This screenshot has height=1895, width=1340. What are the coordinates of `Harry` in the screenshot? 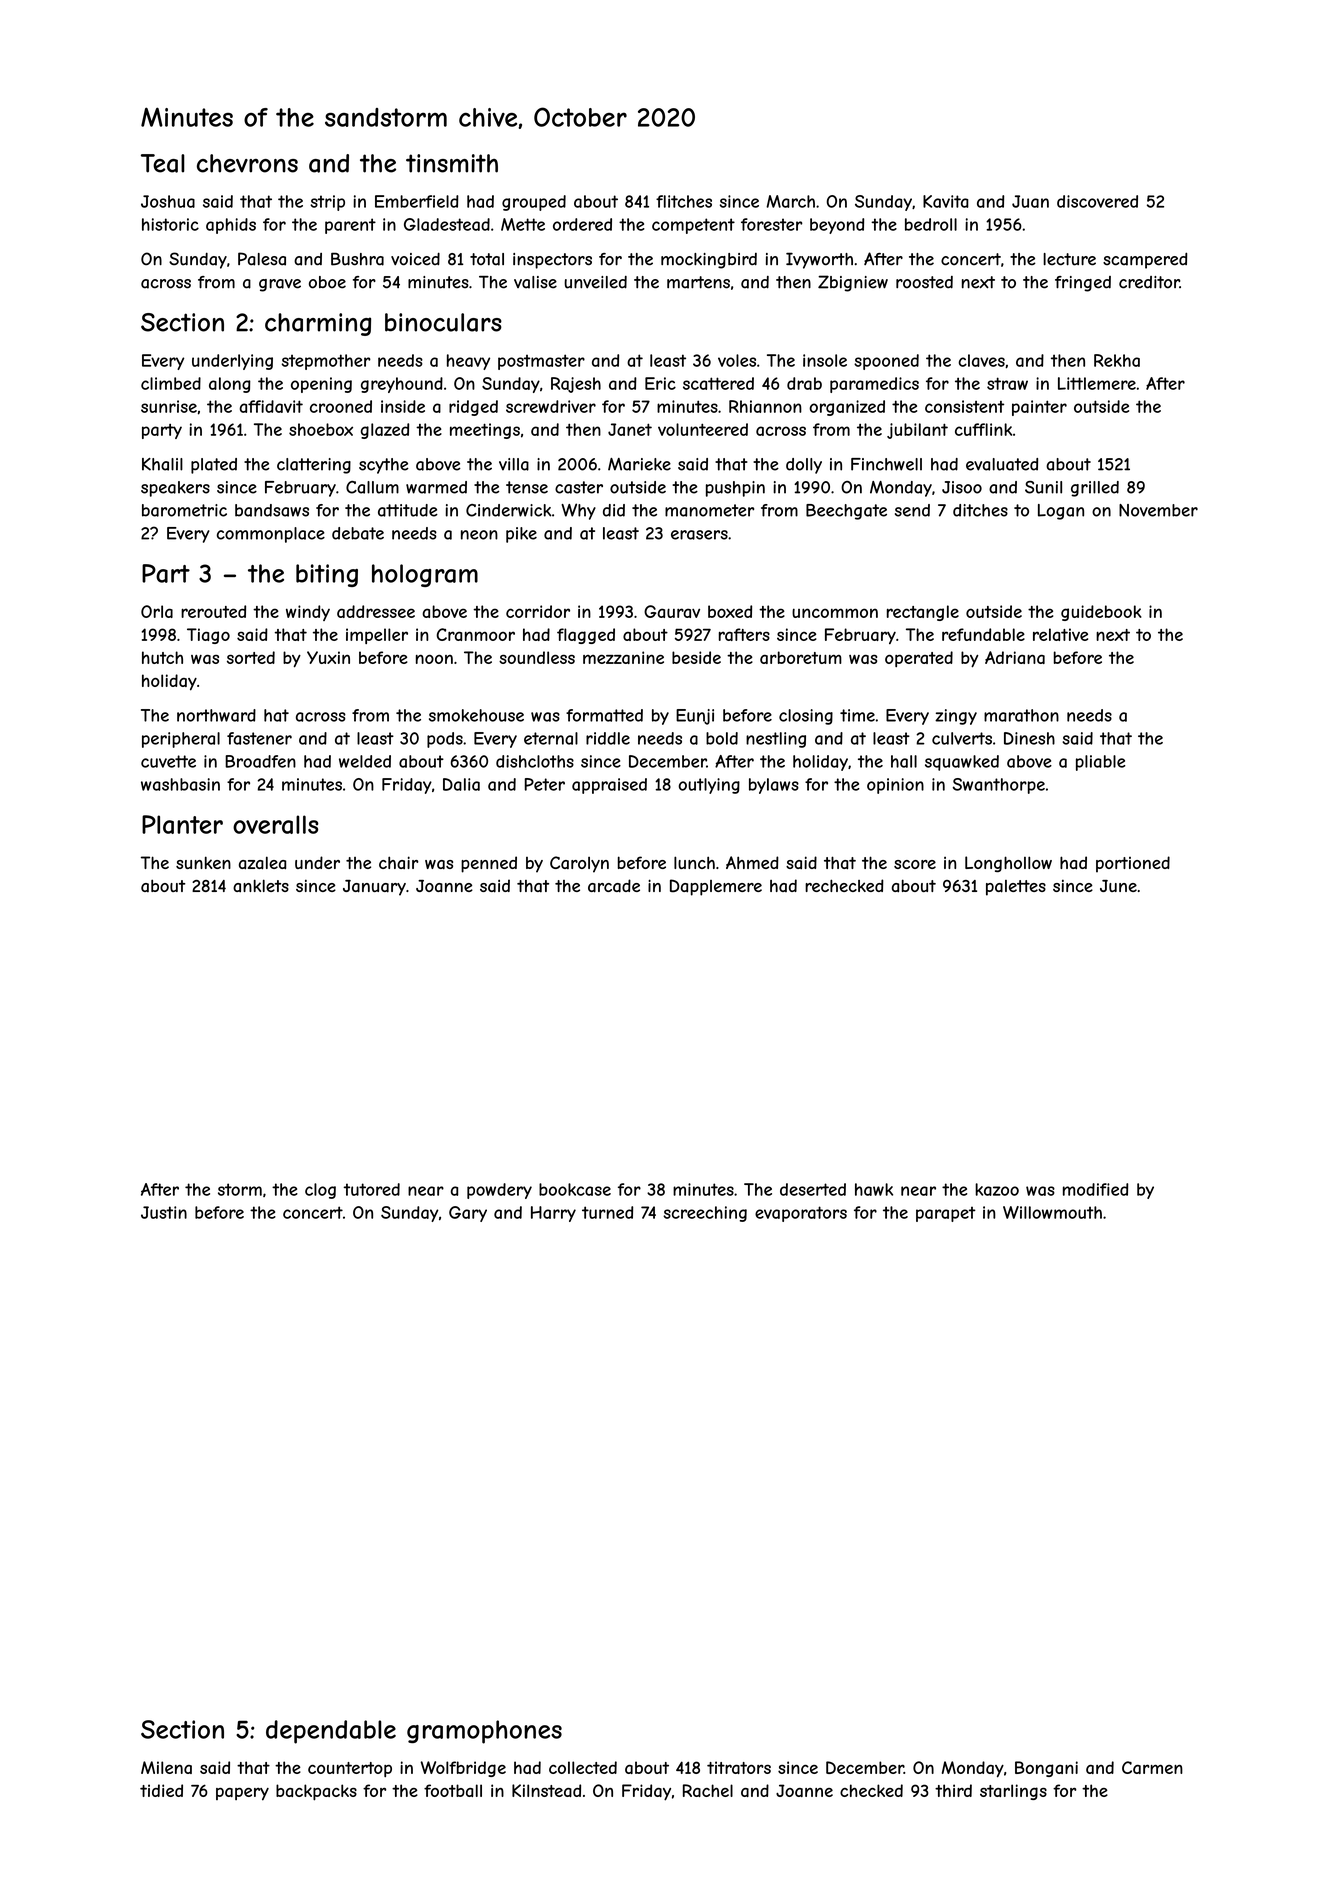 It's located at (553, 1214).
